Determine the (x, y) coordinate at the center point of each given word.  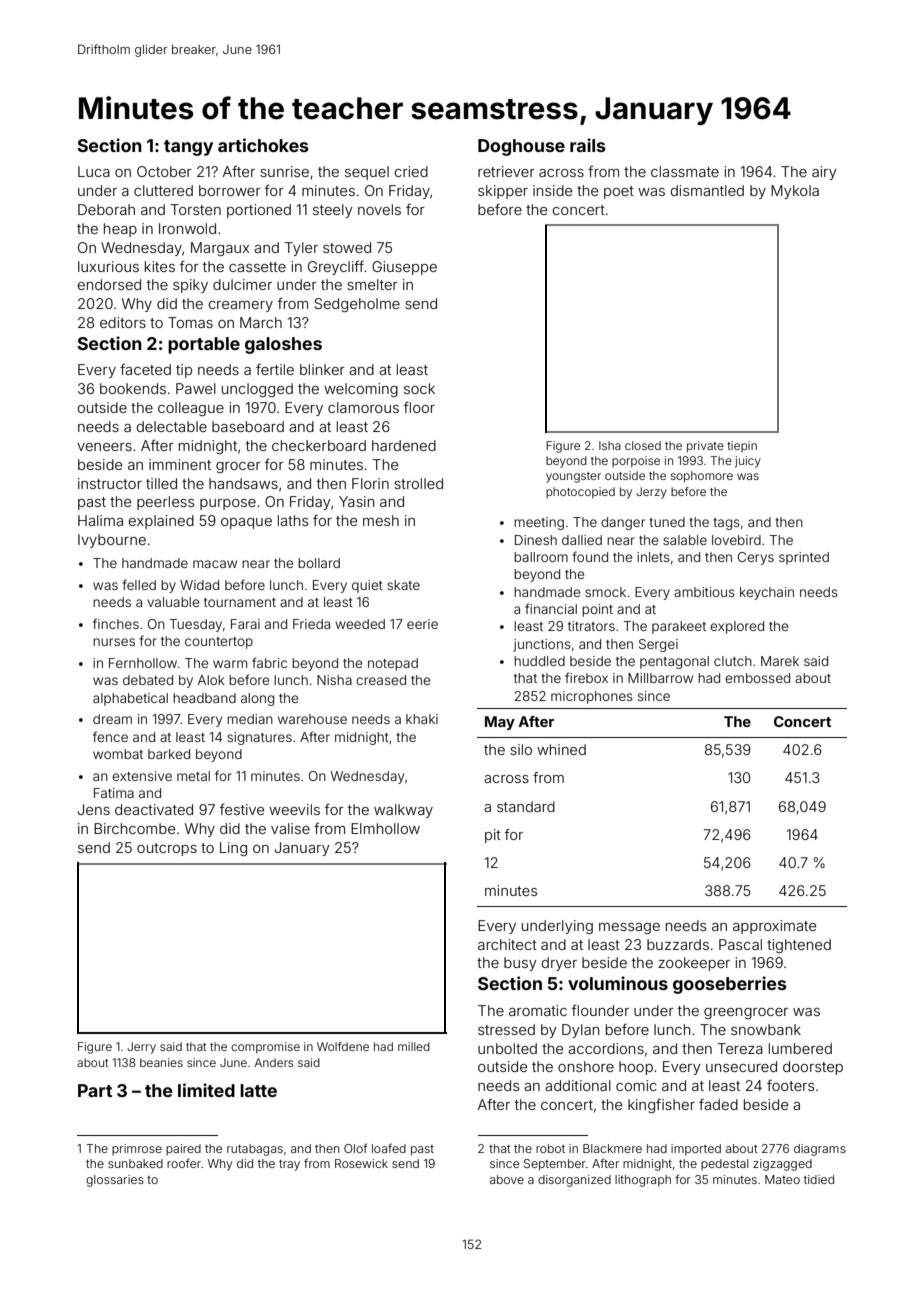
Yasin (357, 501)
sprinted (804, 558)
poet (619, 192)
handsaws (243, 483)
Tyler (301, 249)
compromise (265, 1048)
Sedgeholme (357, 305)
